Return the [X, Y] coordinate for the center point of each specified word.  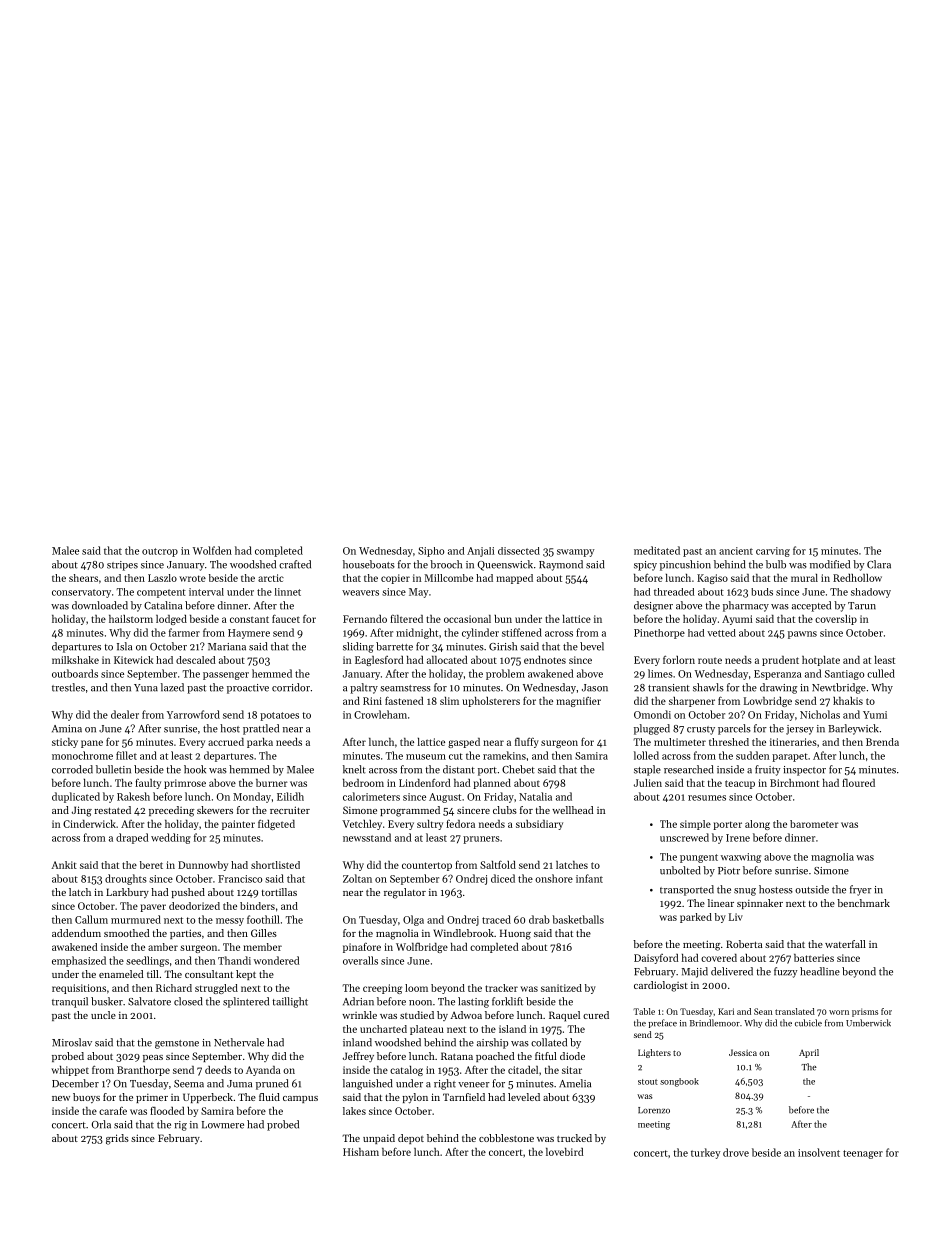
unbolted [680, 870]
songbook [679, 1082]
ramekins [504, 755]
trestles [68, 687]
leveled [524, 1097]
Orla [101, 1124]
